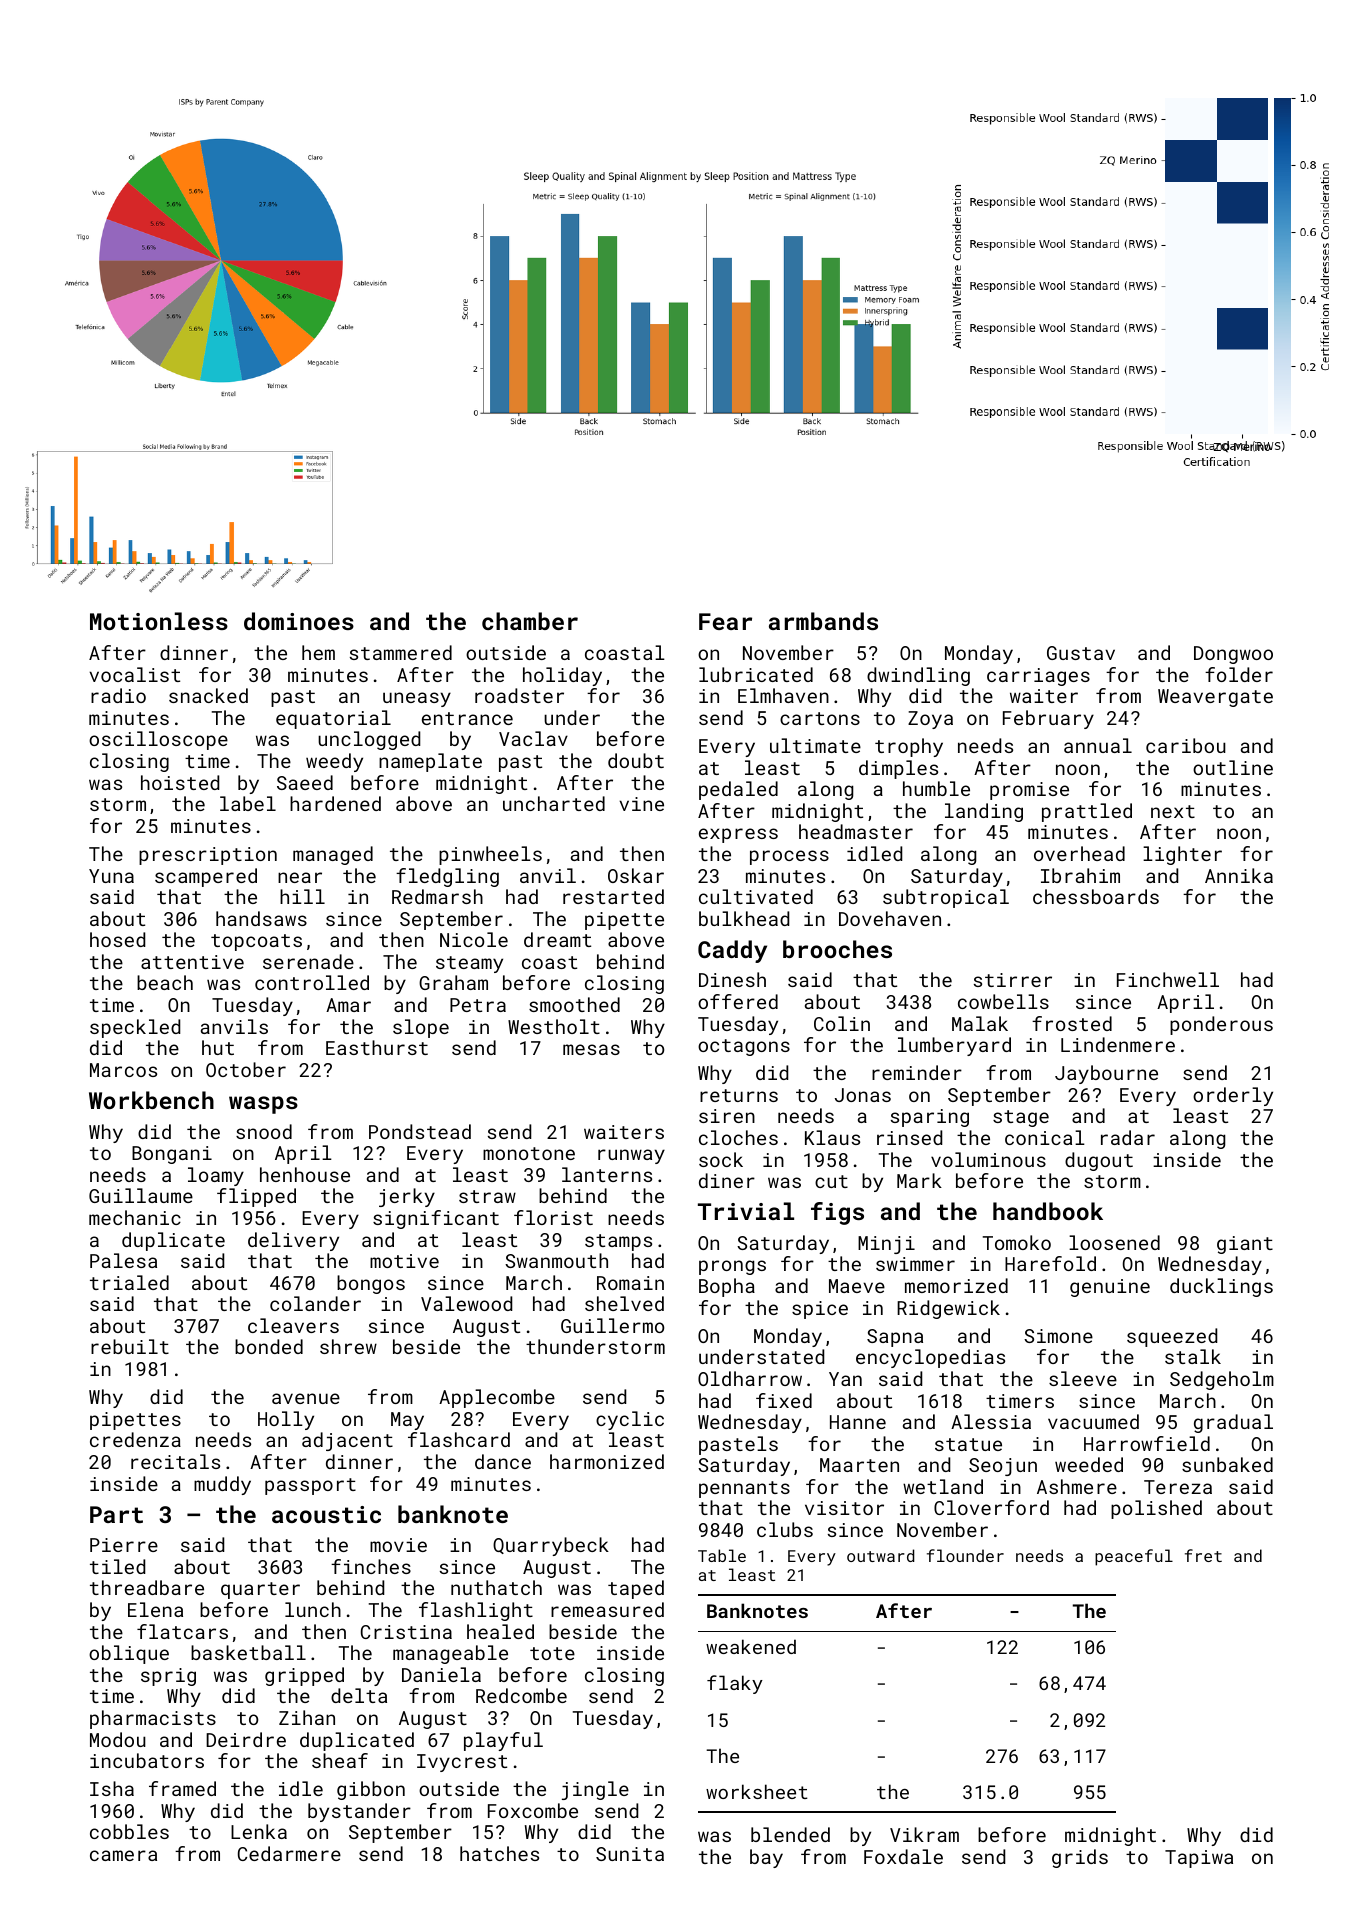  I want to click on Sunita, so click(630, 1854).
